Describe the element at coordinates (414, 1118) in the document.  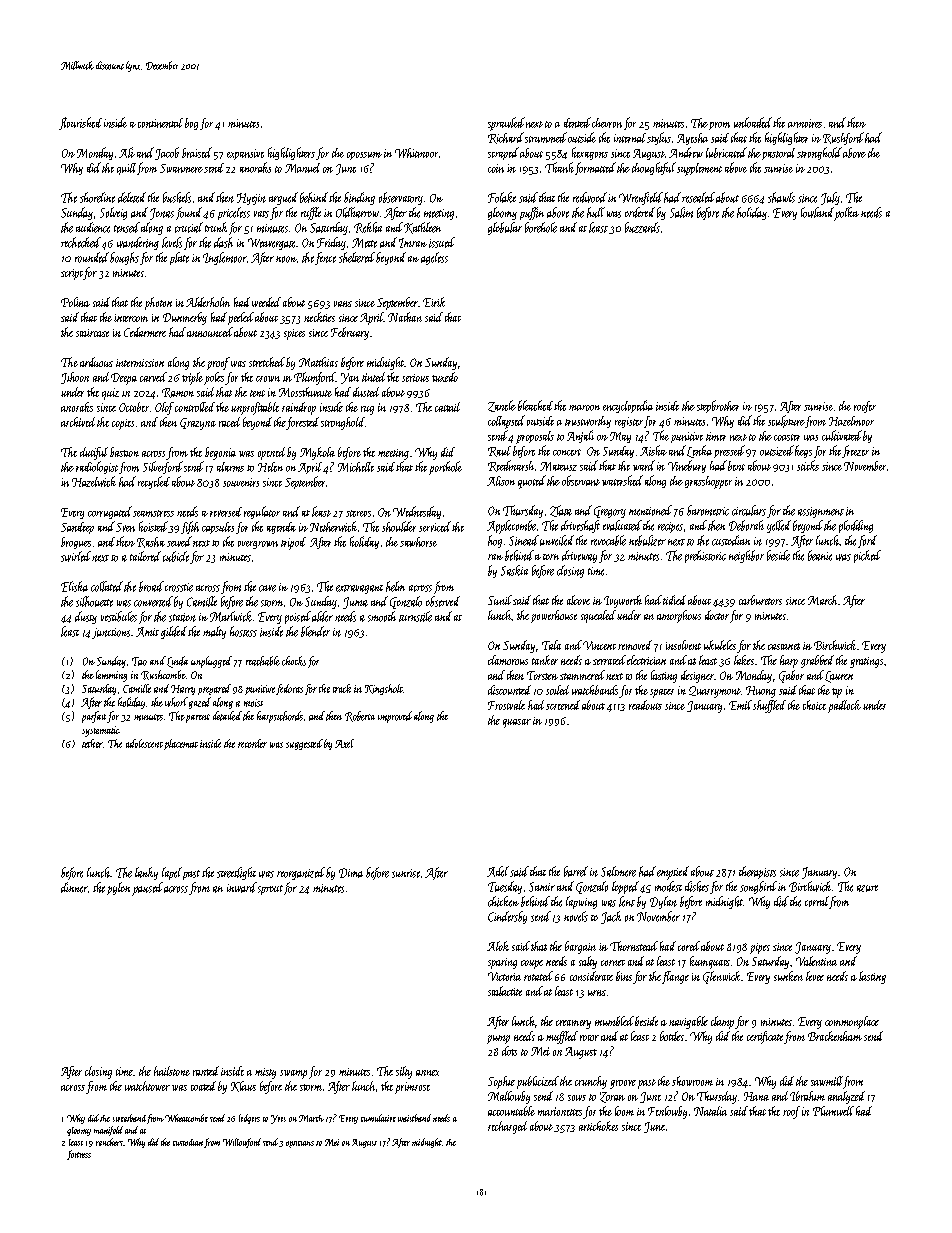
I see `waistband` at that location.
